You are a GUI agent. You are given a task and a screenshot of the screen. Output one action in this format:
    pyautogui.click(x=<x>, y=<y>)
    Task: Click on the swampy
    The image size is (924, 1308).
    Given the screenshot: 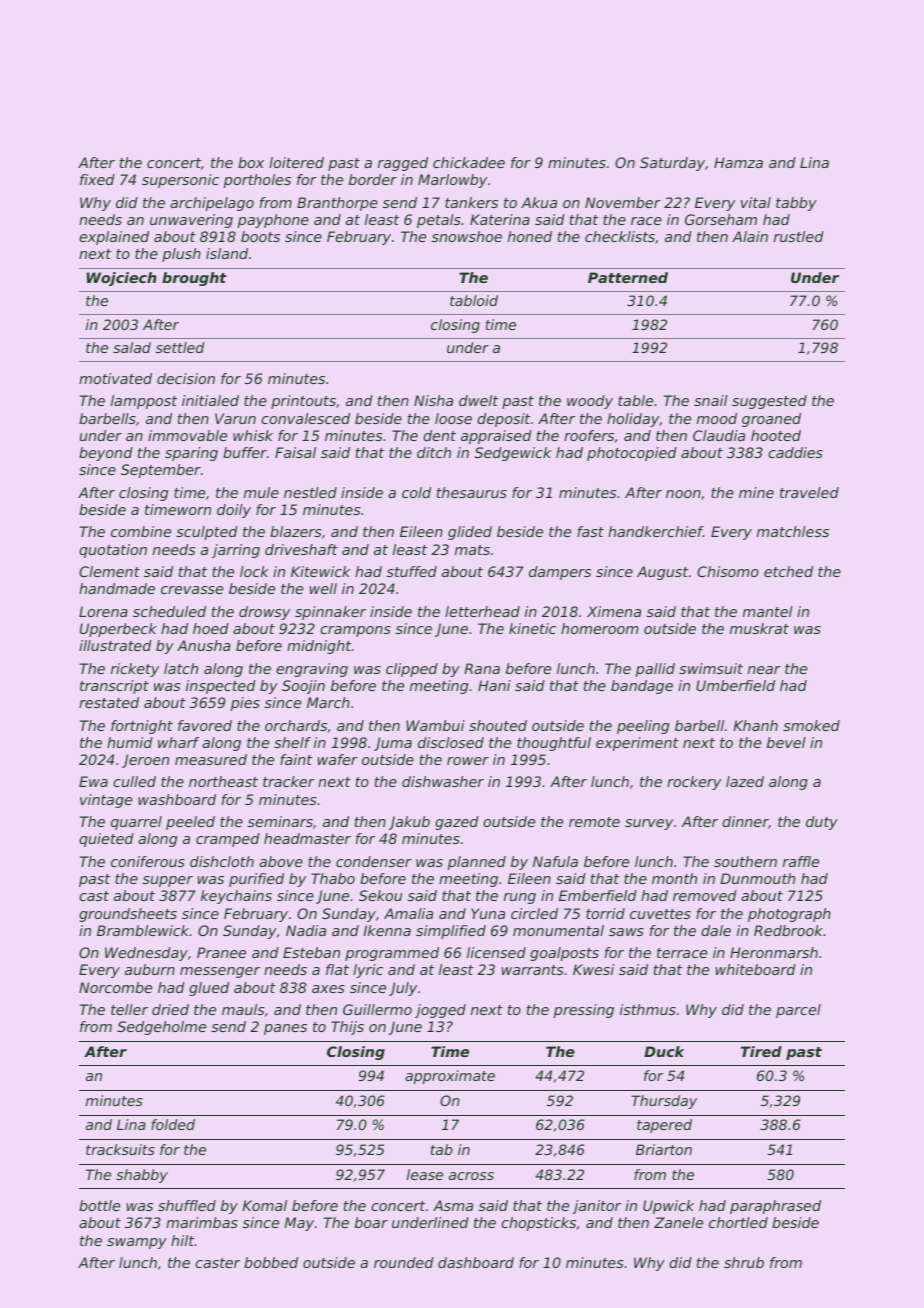 What is the action you would take?
    pyautogui.click(x=137, y=1243)
